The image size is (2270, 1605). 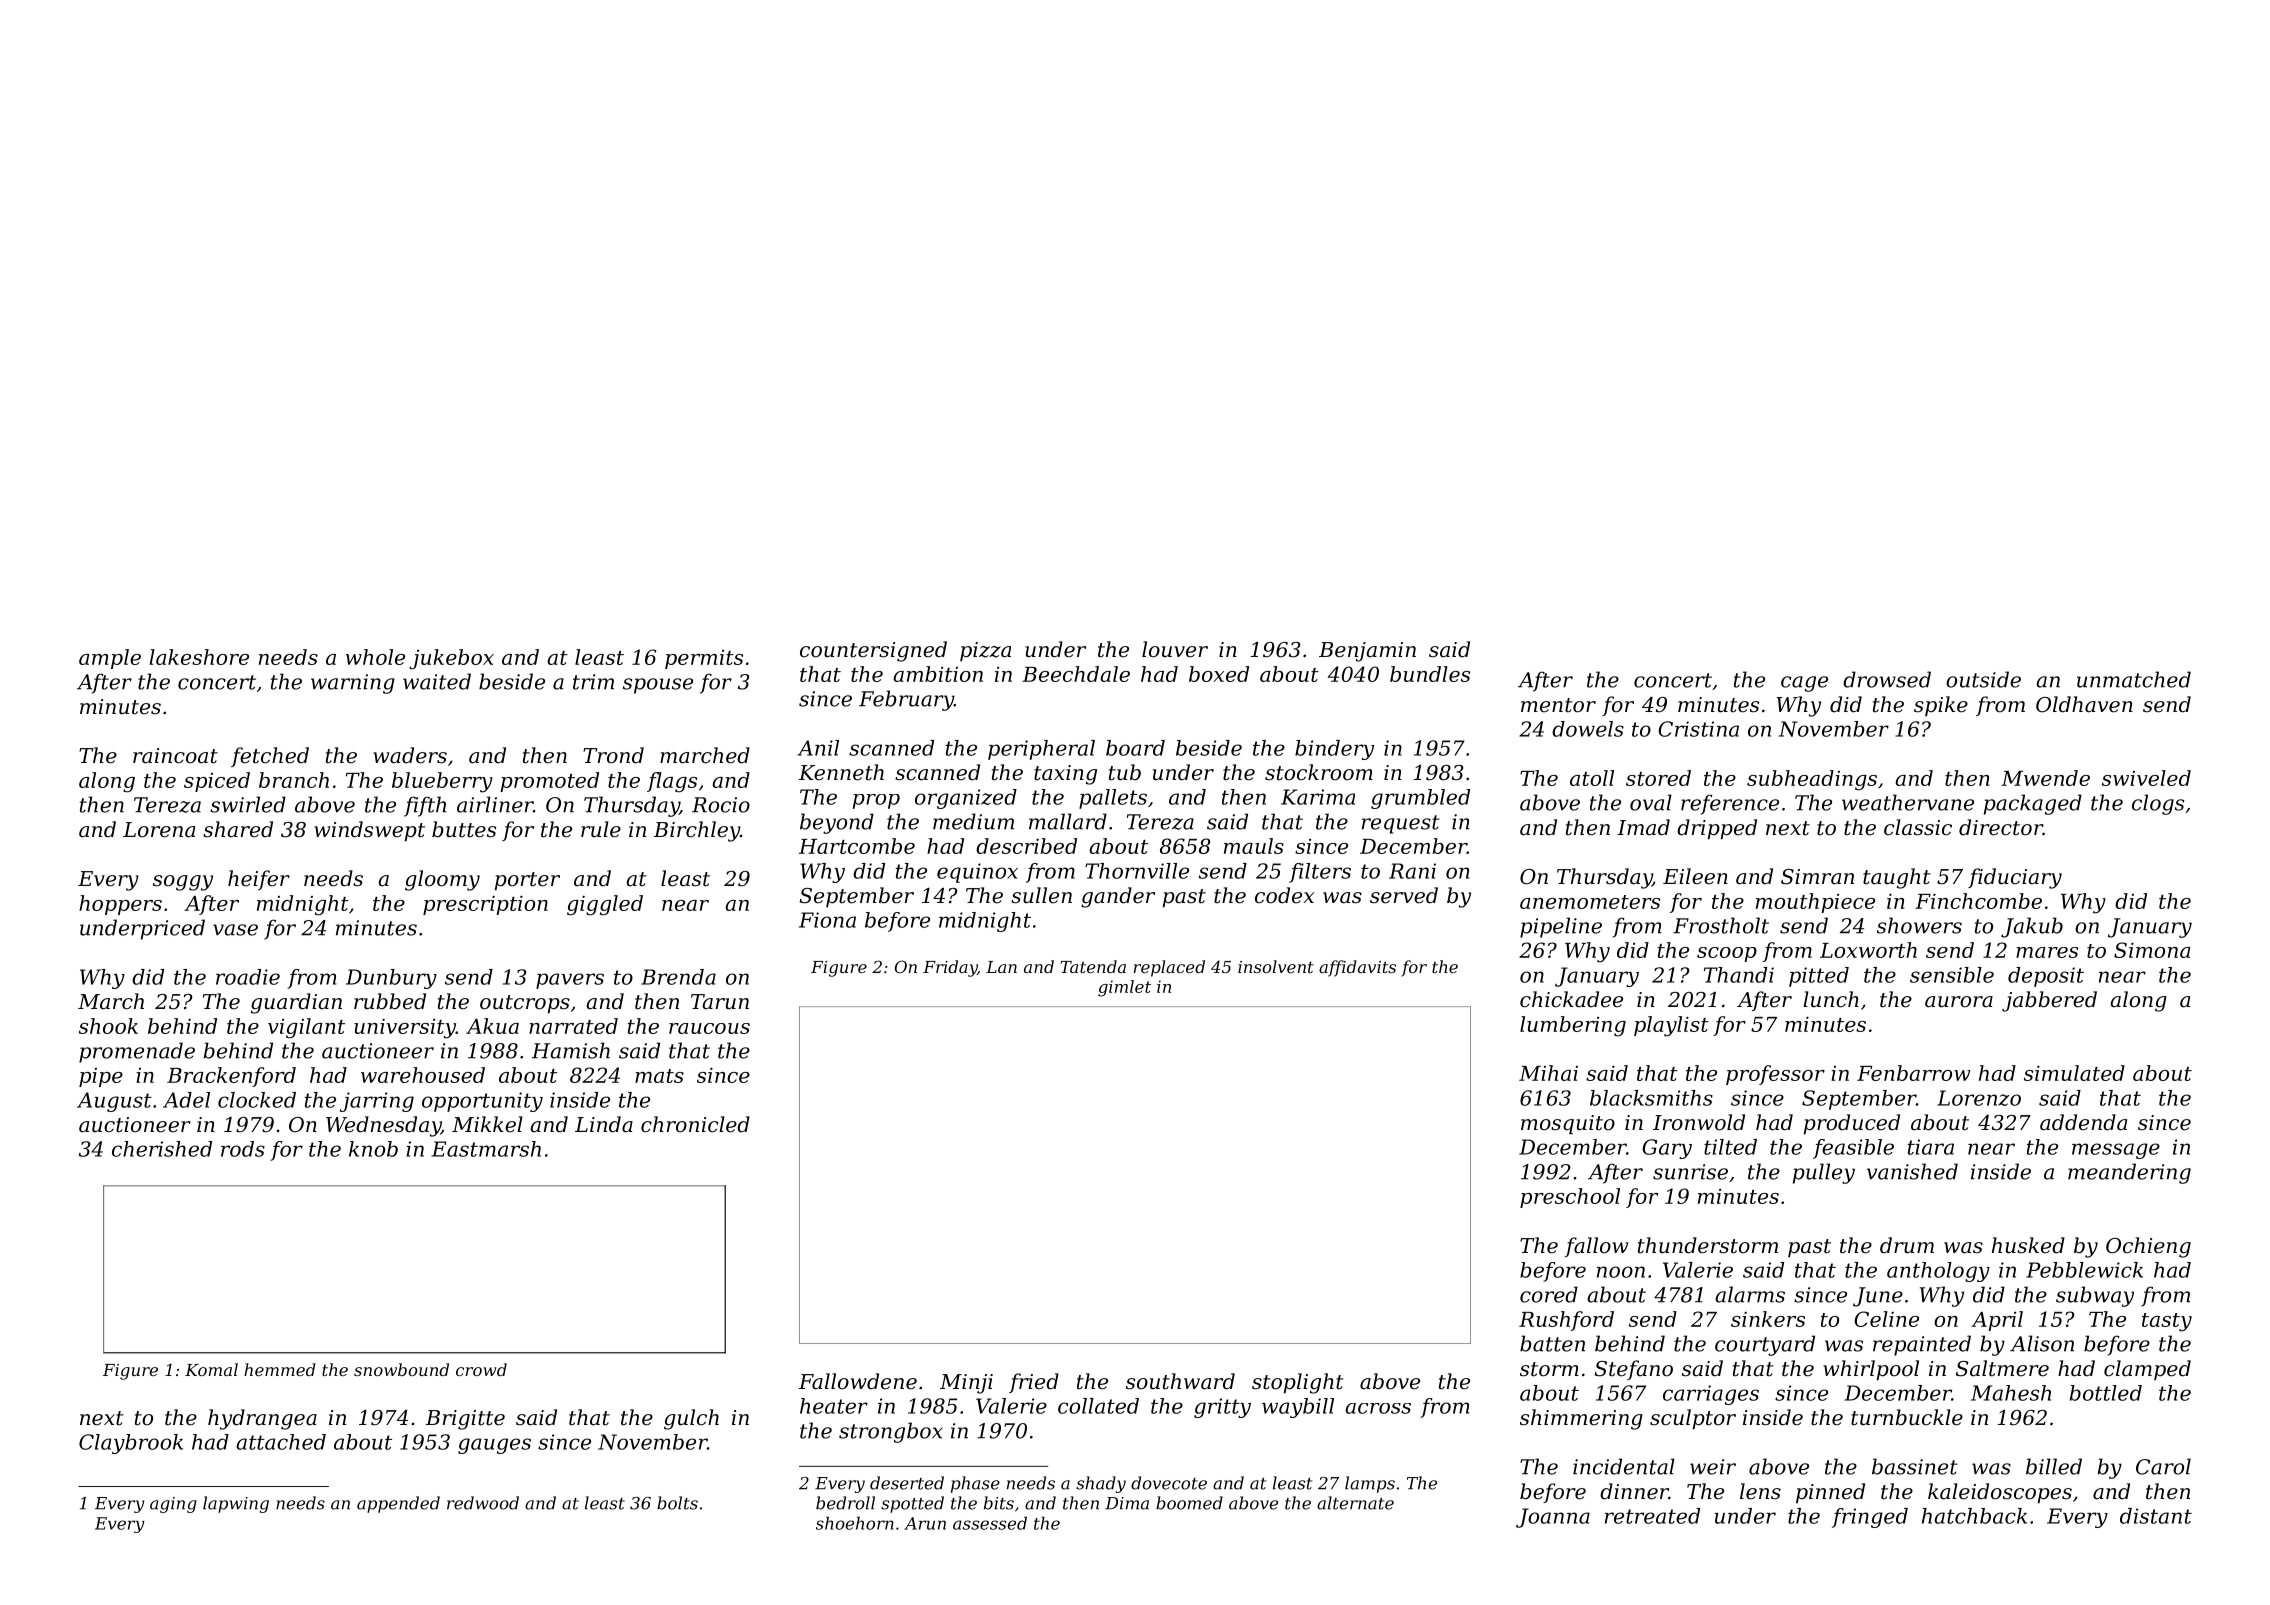 I want to click on narrated, so click(x=573, y=1026).
